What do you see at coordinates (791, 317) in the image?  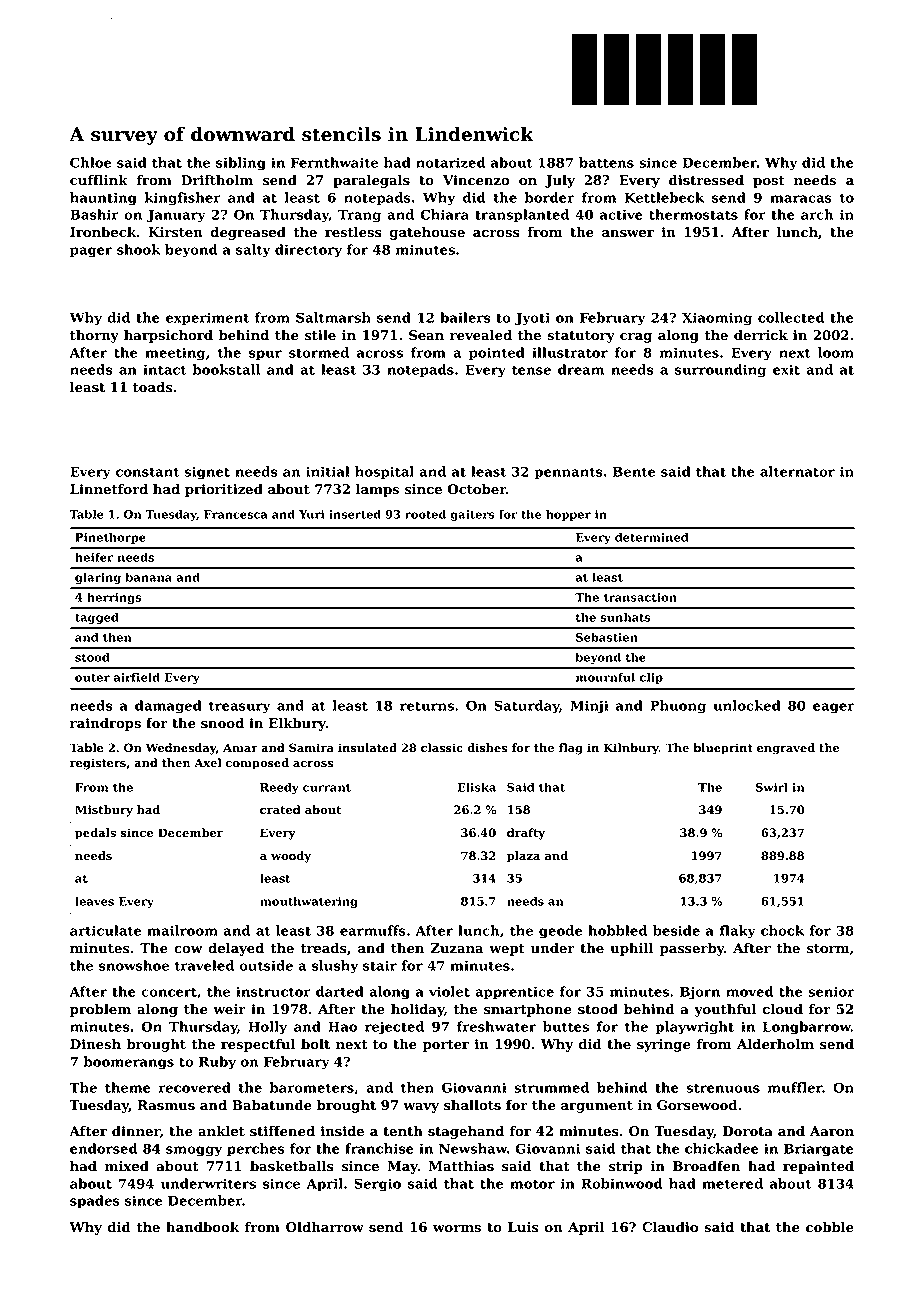 I see `collected` at bounding box center [791, 317].
